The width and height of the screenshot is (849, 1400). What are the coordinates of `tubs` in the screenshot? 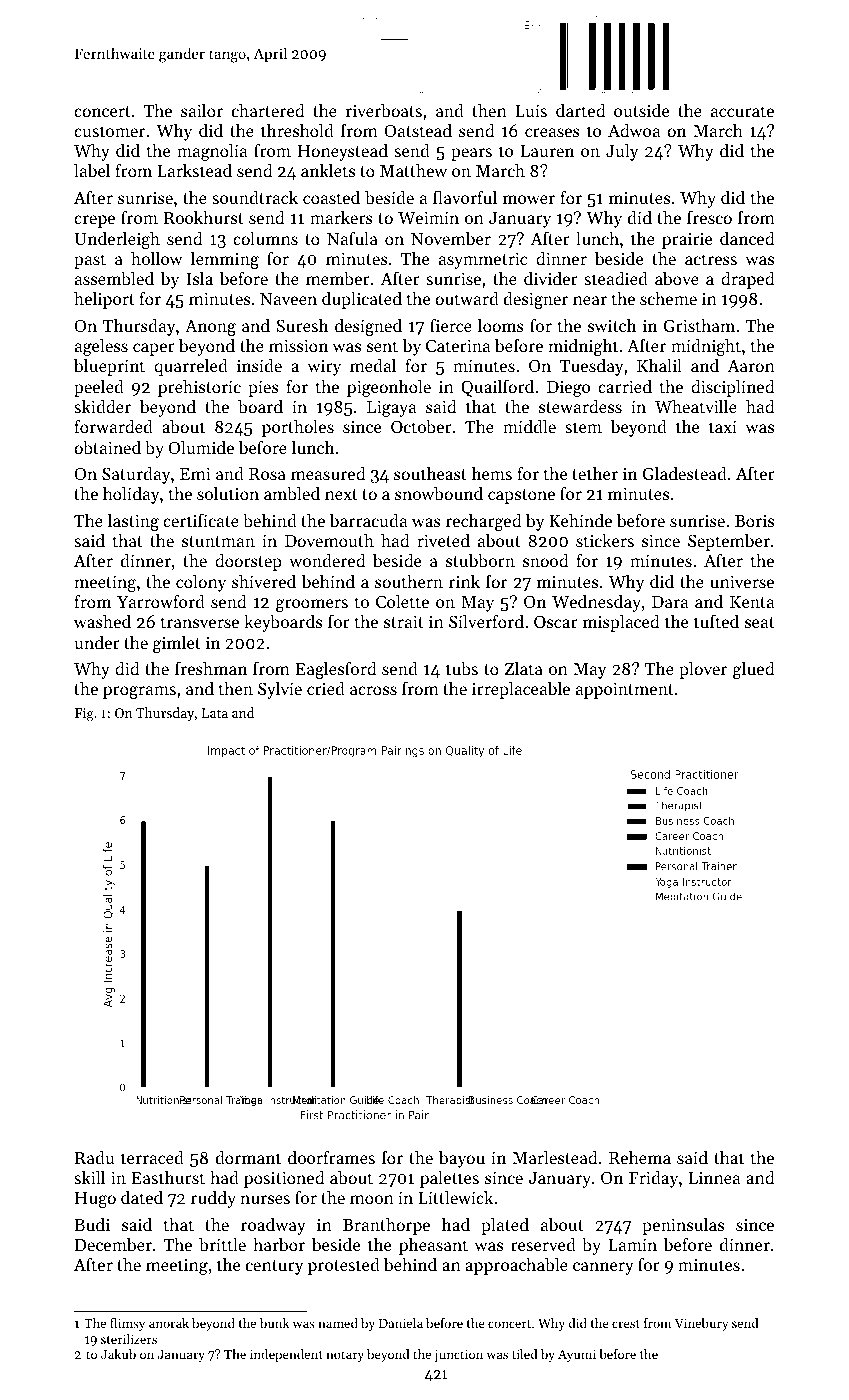 It's located at (462, 668).
